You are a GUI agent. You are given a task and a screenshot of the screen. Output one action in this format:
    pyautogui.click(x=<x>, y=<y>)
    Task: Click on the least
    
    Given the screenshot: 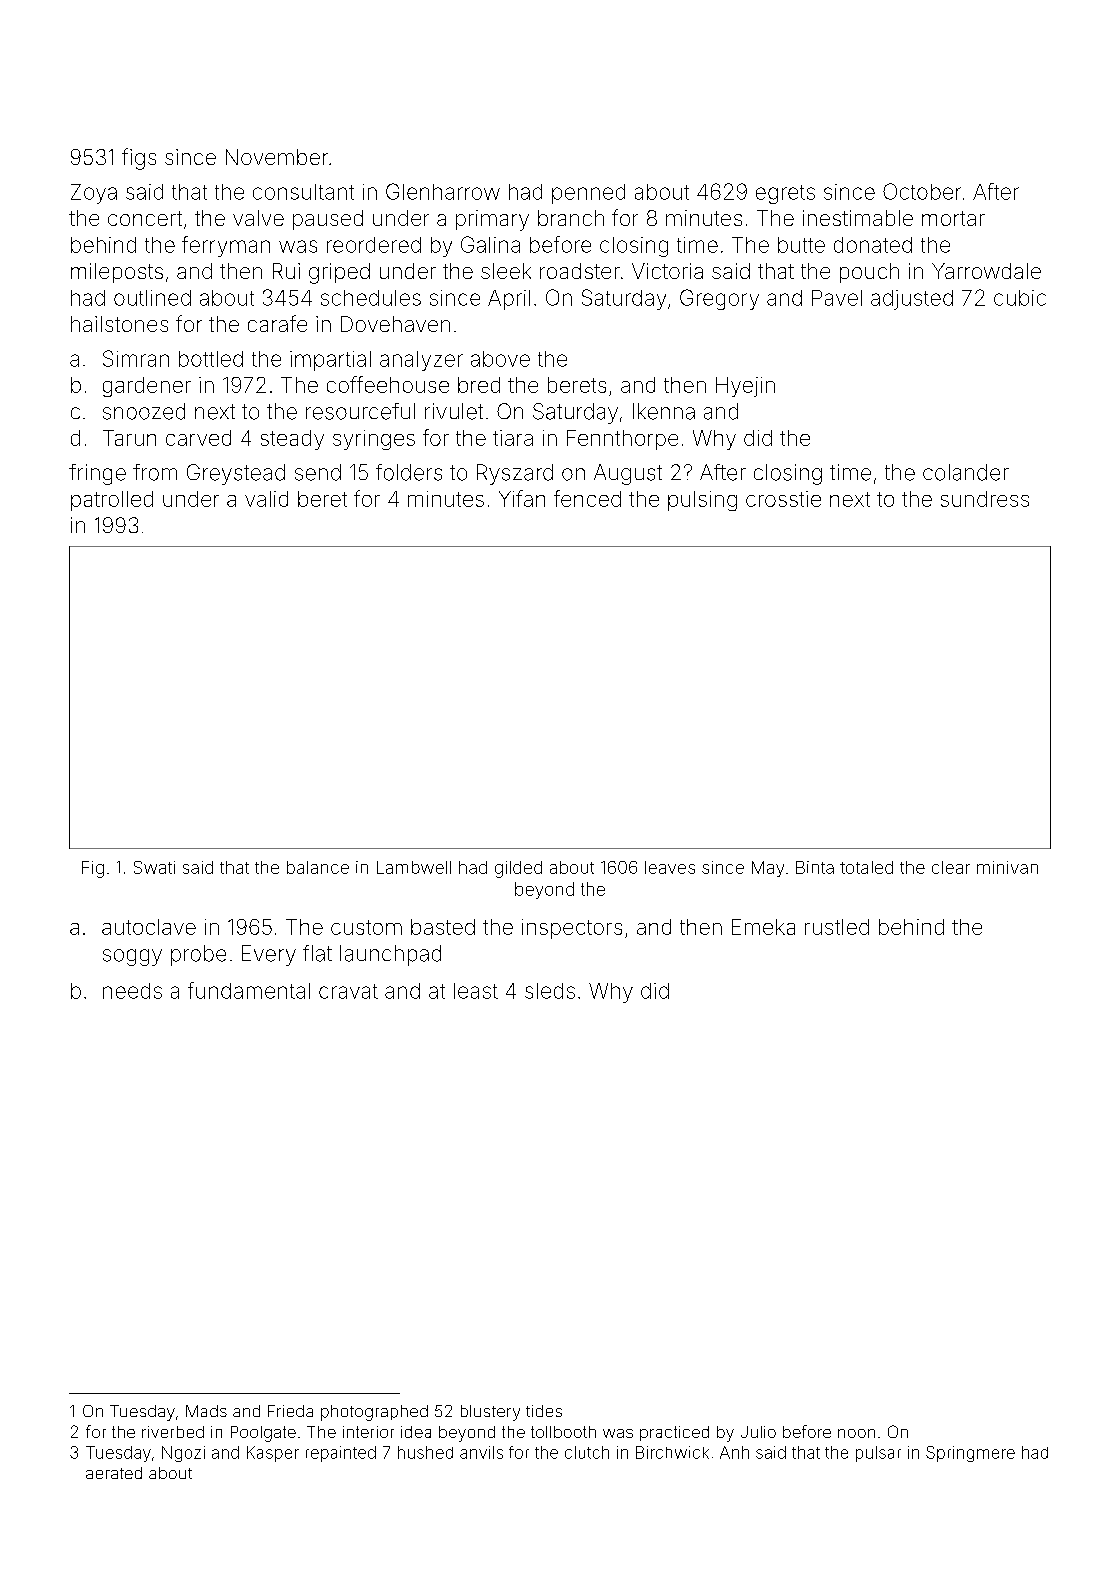 What is the action you would take?
    pyautogui.click(x=476, y=991)
